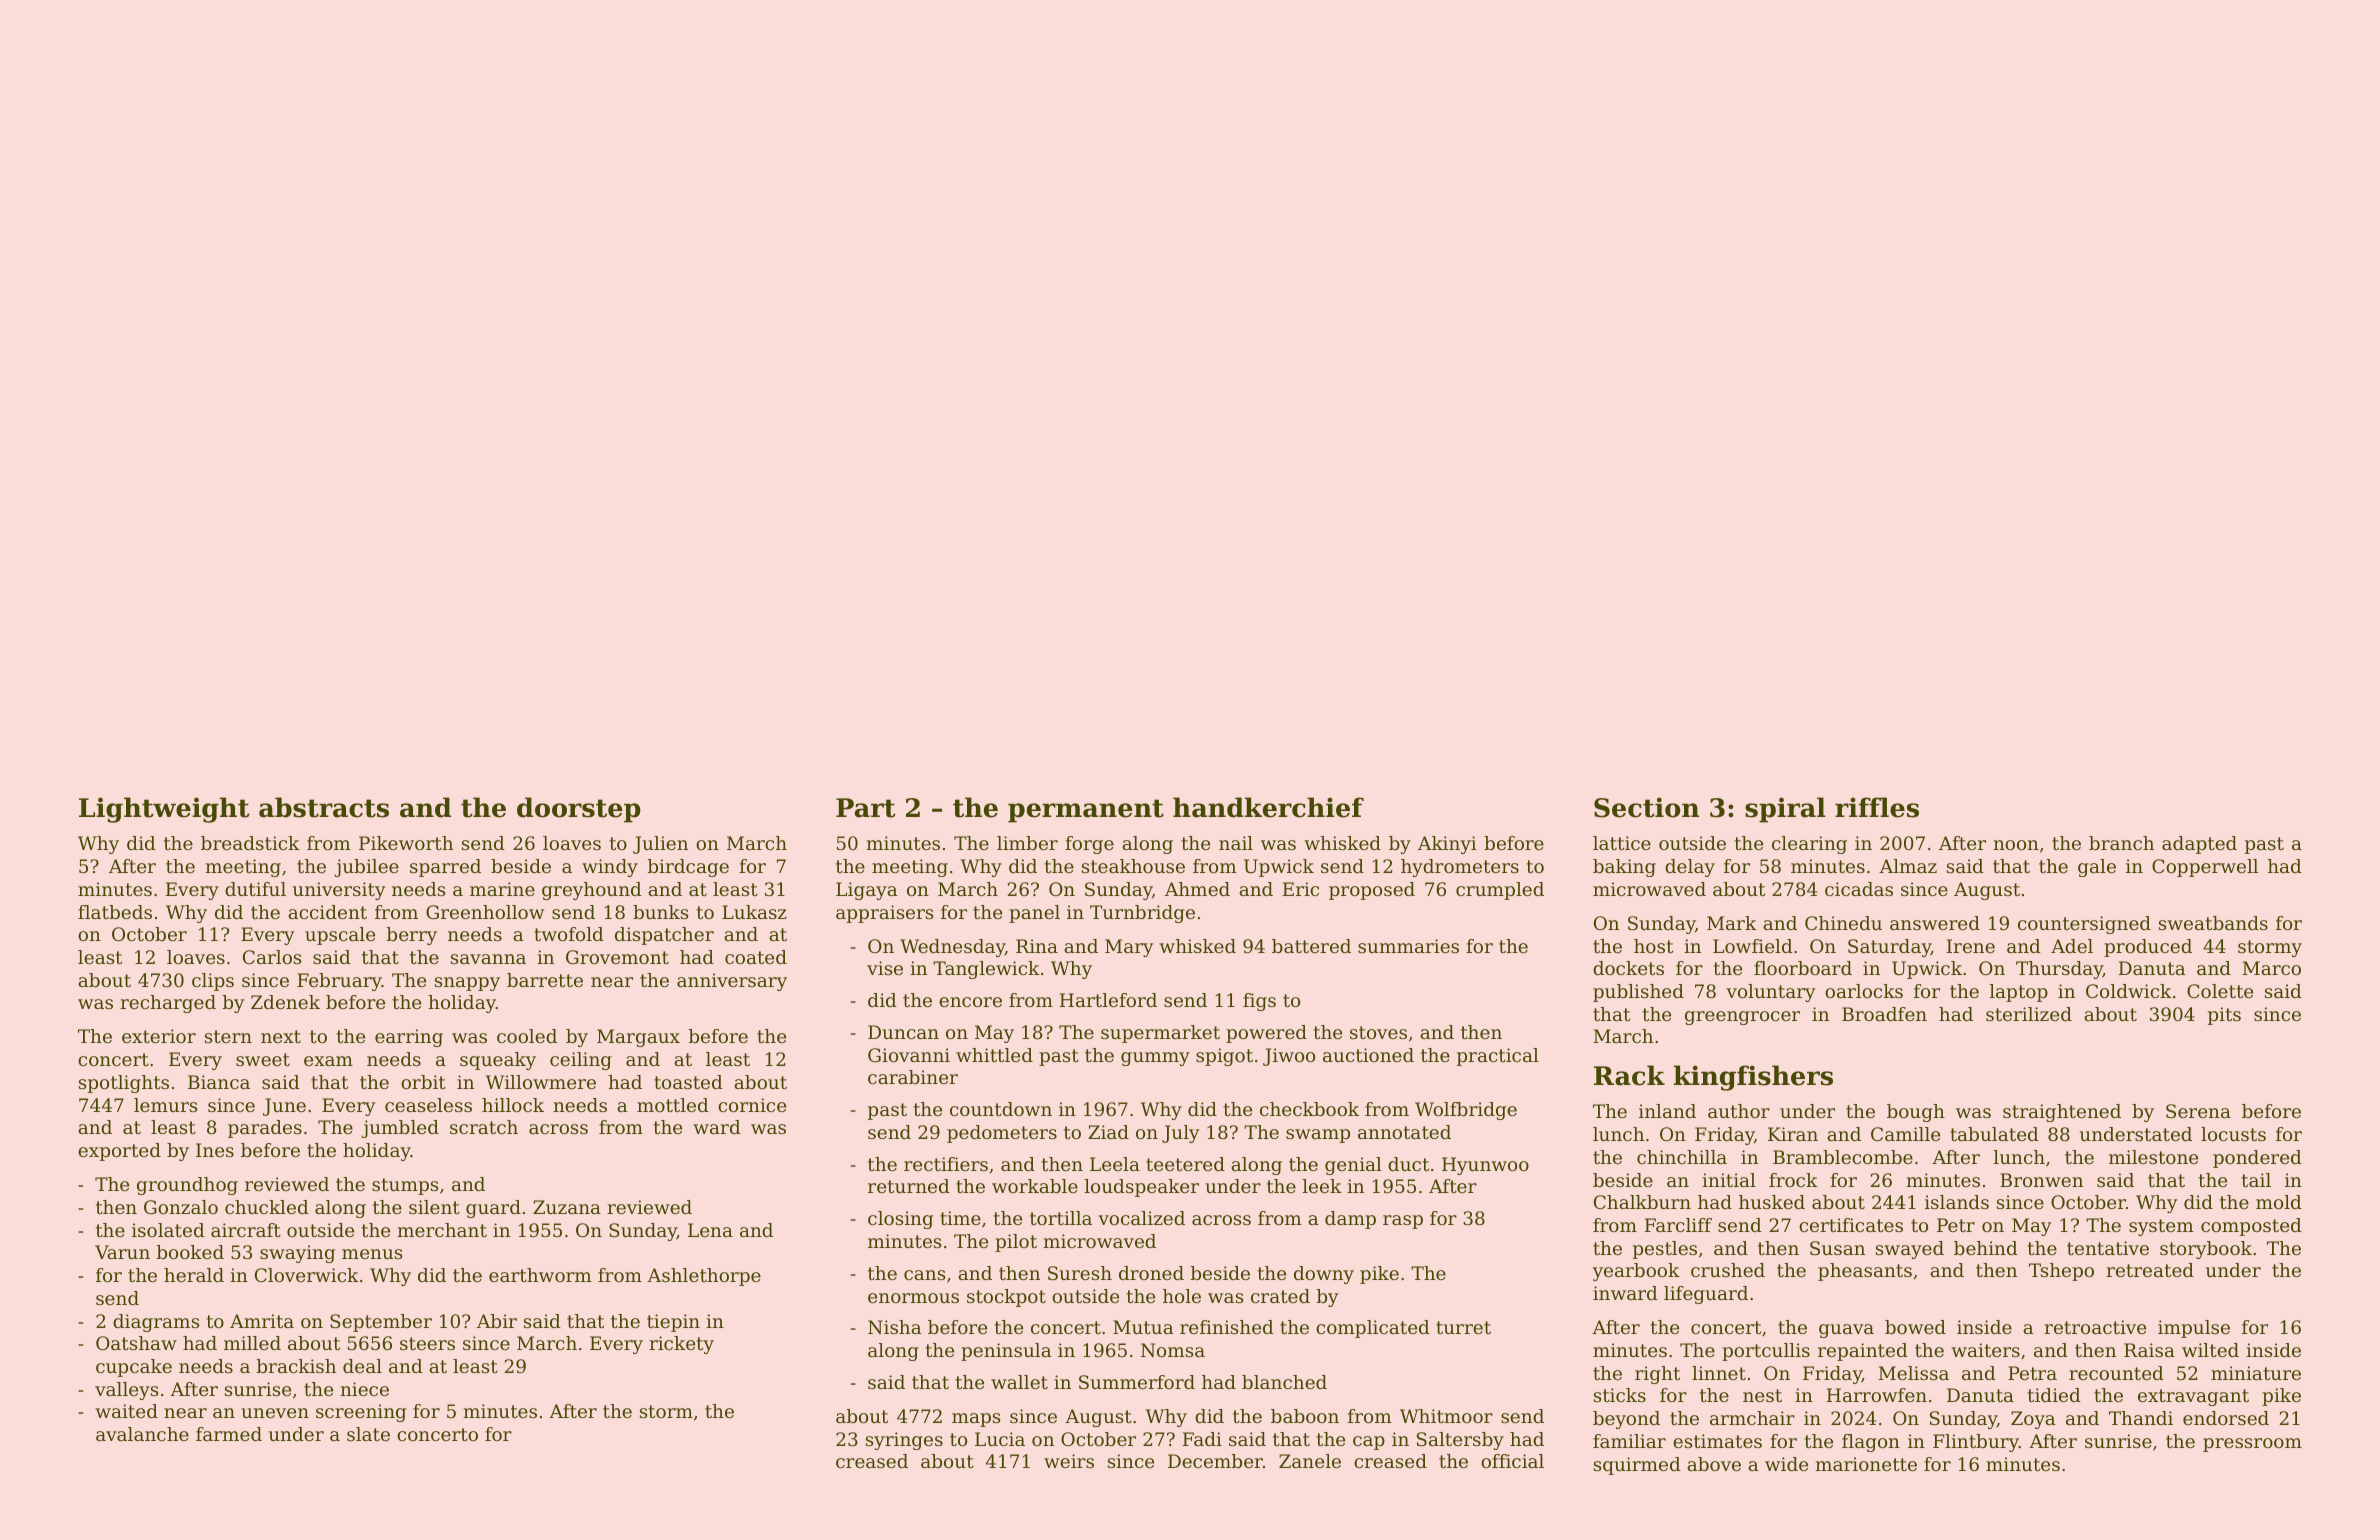 This screenshot has height=1540, width=2380. I want to click on Lightweight, so click(164, 810).
